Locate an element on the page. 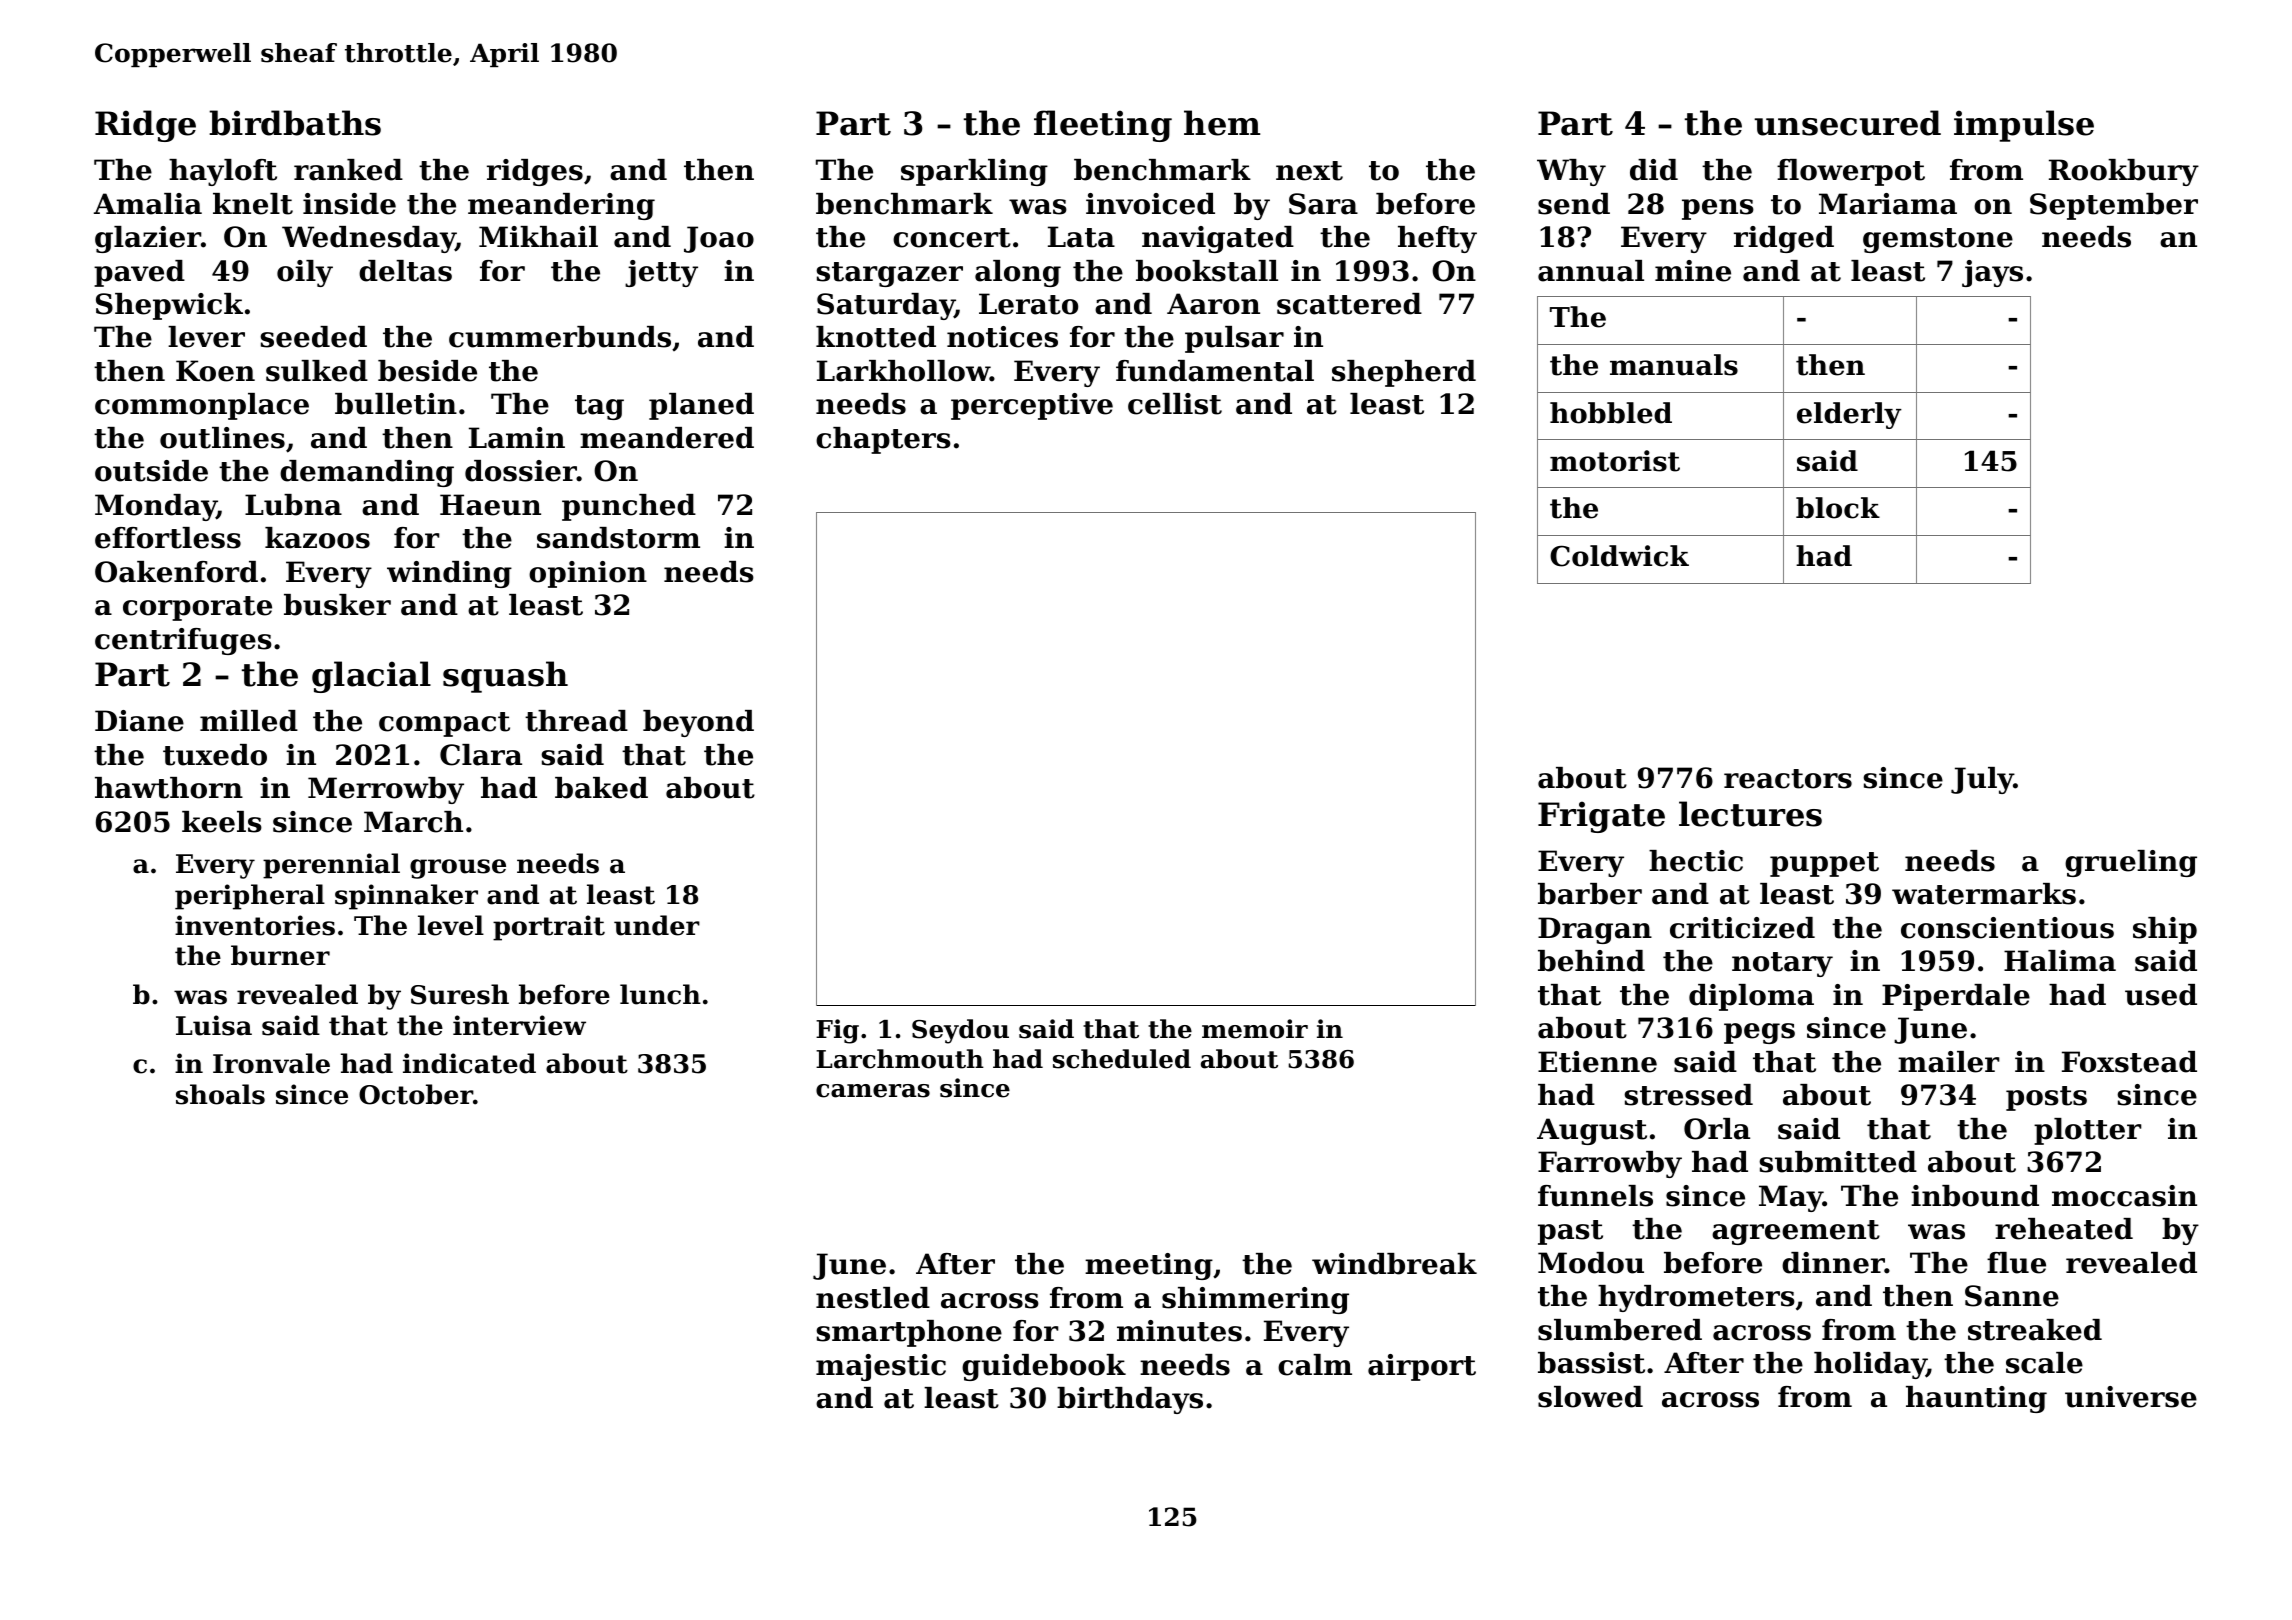 This image has width=2292, height=1620. Coldwick is located at coordinates (1619, 556).
